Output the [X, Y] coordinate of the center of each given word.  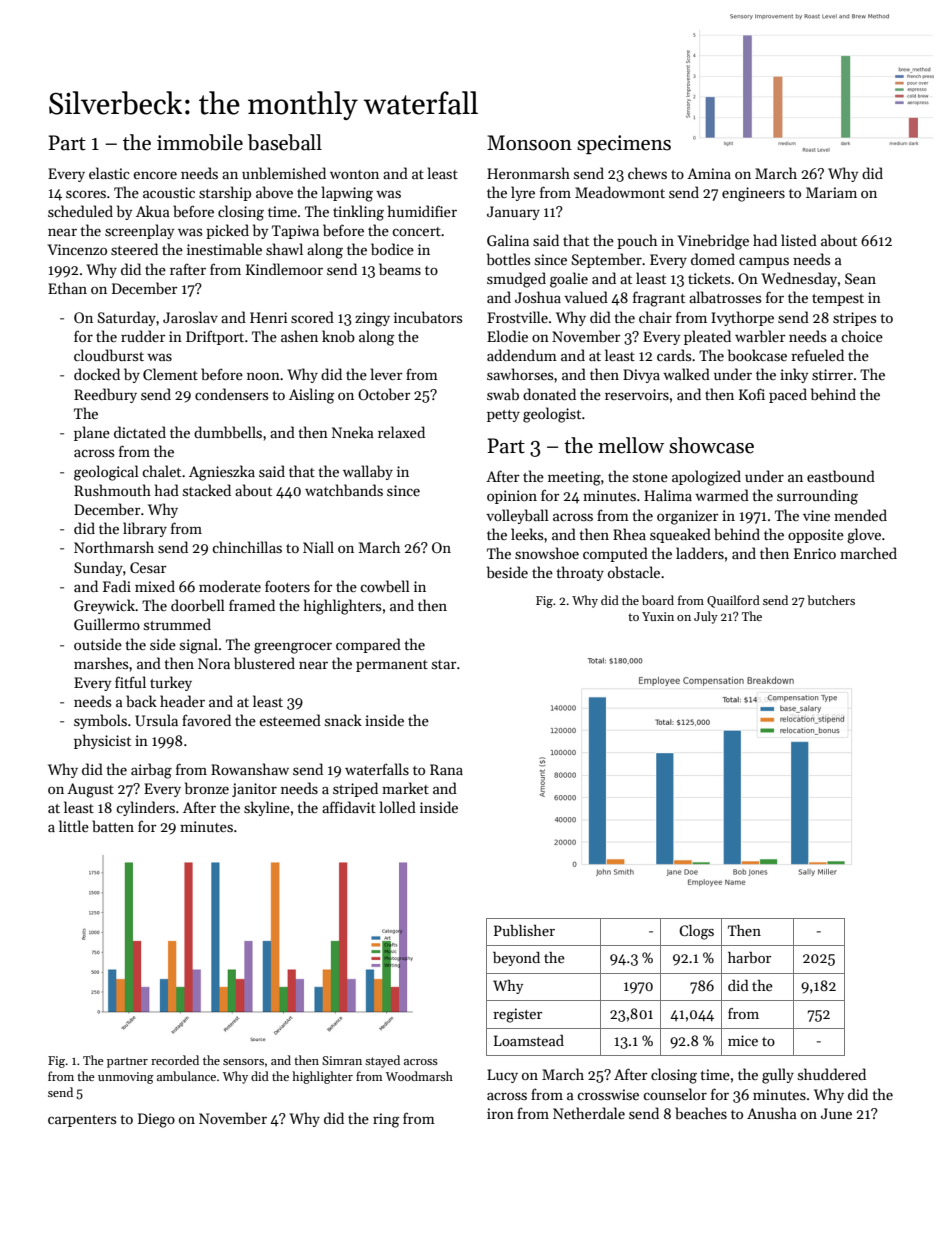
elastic [109, 173]
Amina [709, 173]
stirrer [832, 374]
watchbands [344, 490]
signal [199, 646]
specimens [624, 144]
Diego [156, 1120]
